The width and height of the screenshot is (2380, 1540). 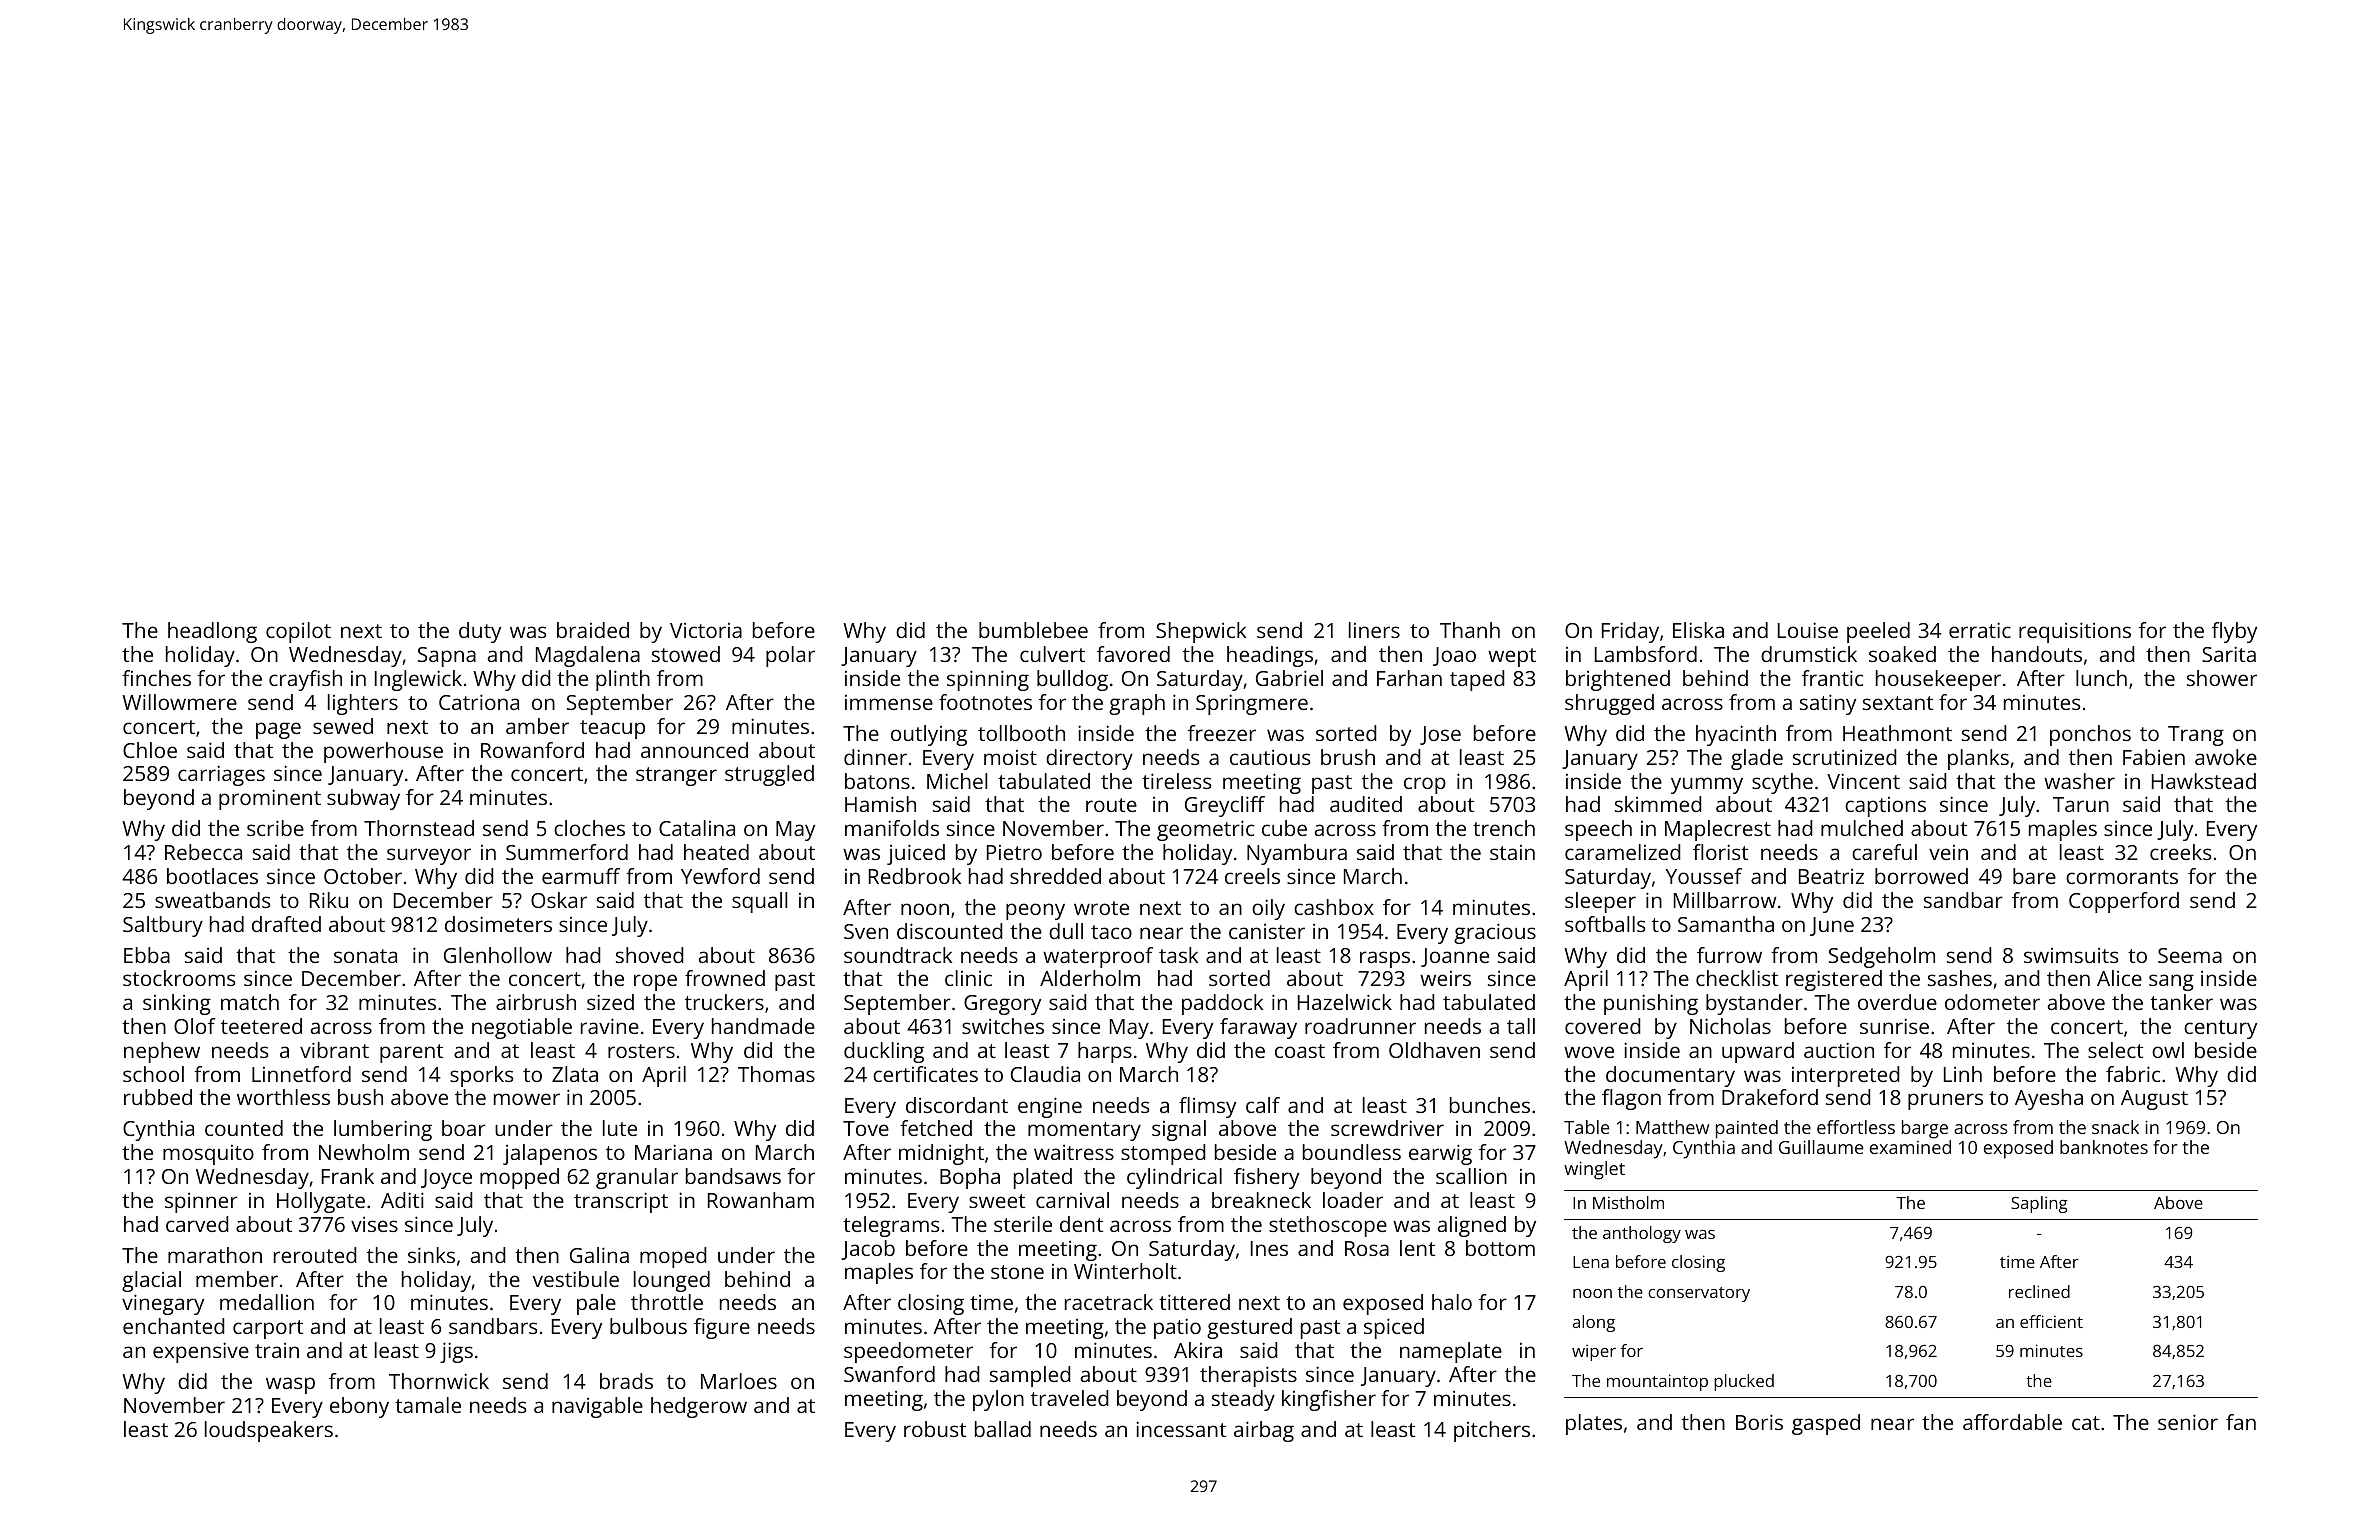 What do you see at coordinates (269, 1431) in the screenshot?
I see `loudspeakers` at bounding box center [269, 1431].
